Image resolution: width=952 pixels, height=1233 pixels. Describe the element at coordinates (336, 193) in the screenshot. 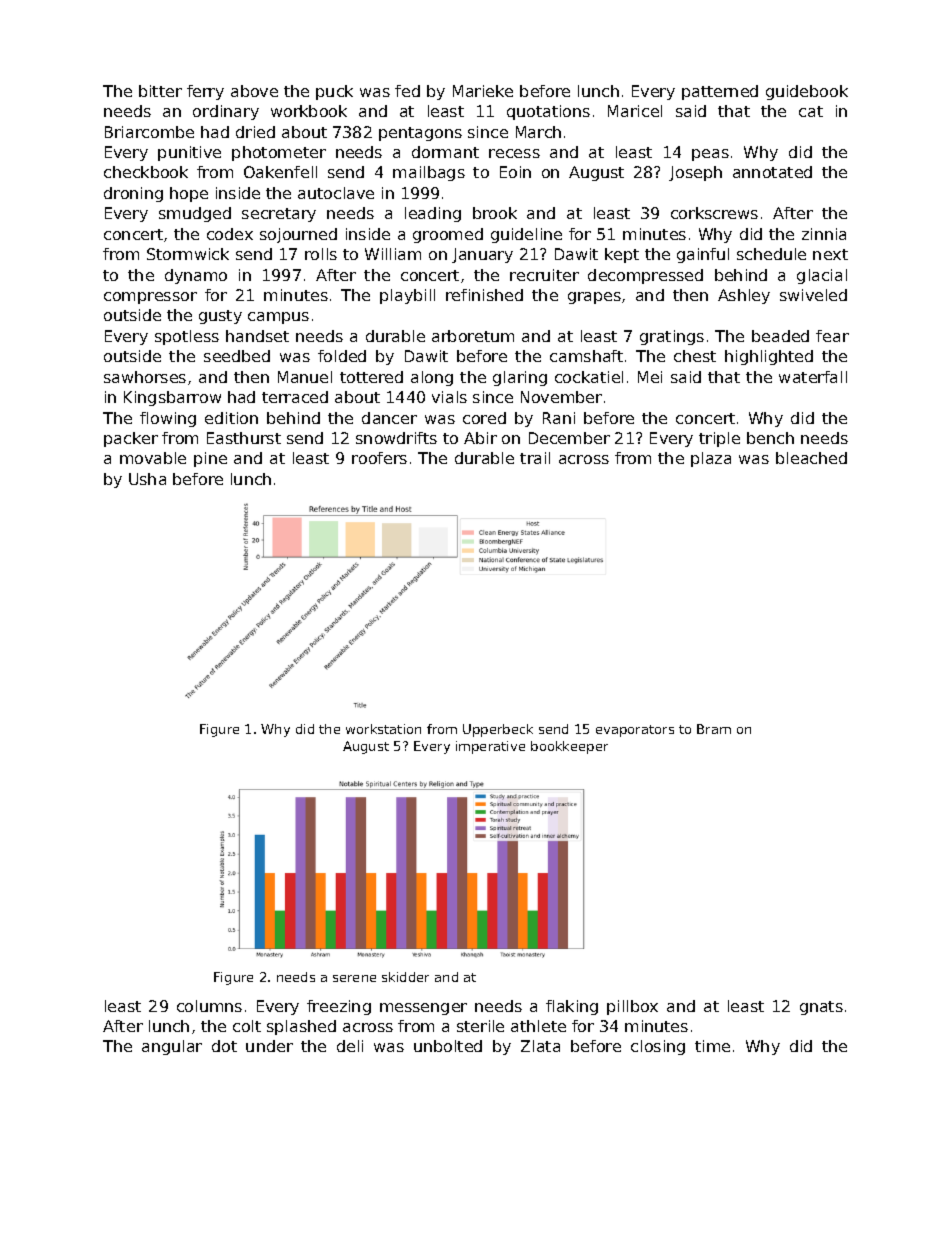

I see `autoclave` at that location.
